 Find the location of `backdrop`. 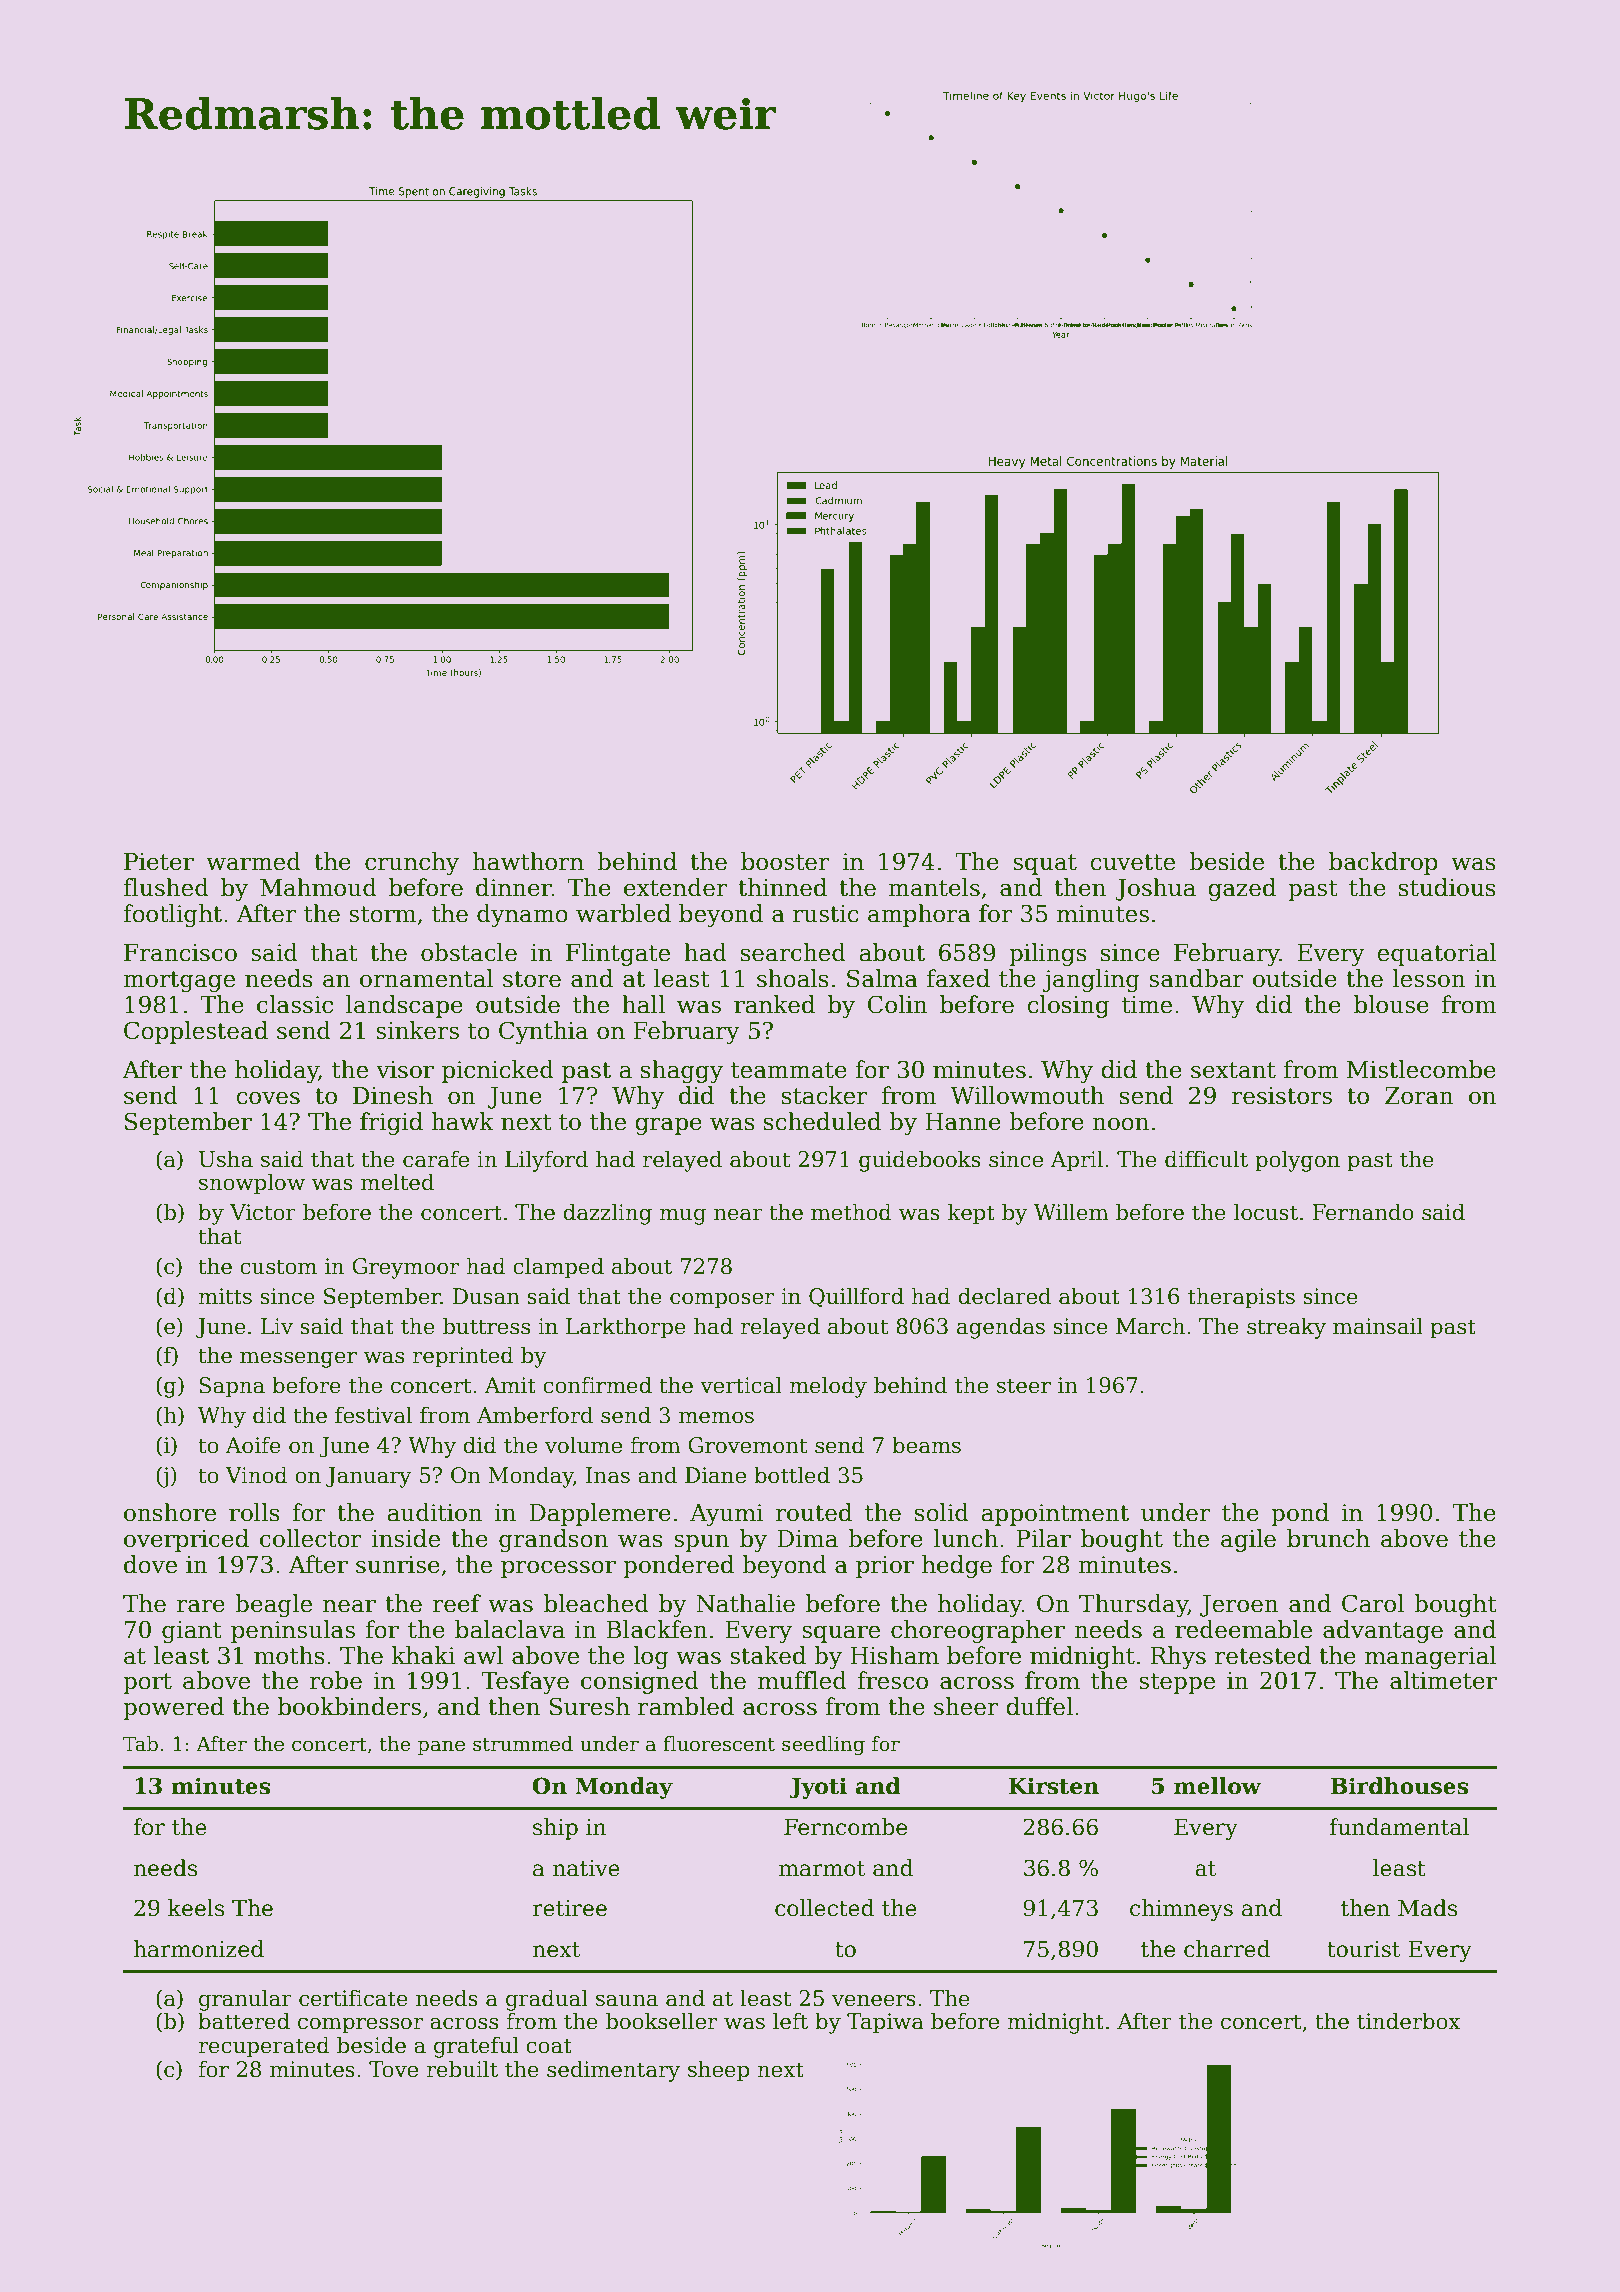

backdrop is located at coordinates (1383, 863).
